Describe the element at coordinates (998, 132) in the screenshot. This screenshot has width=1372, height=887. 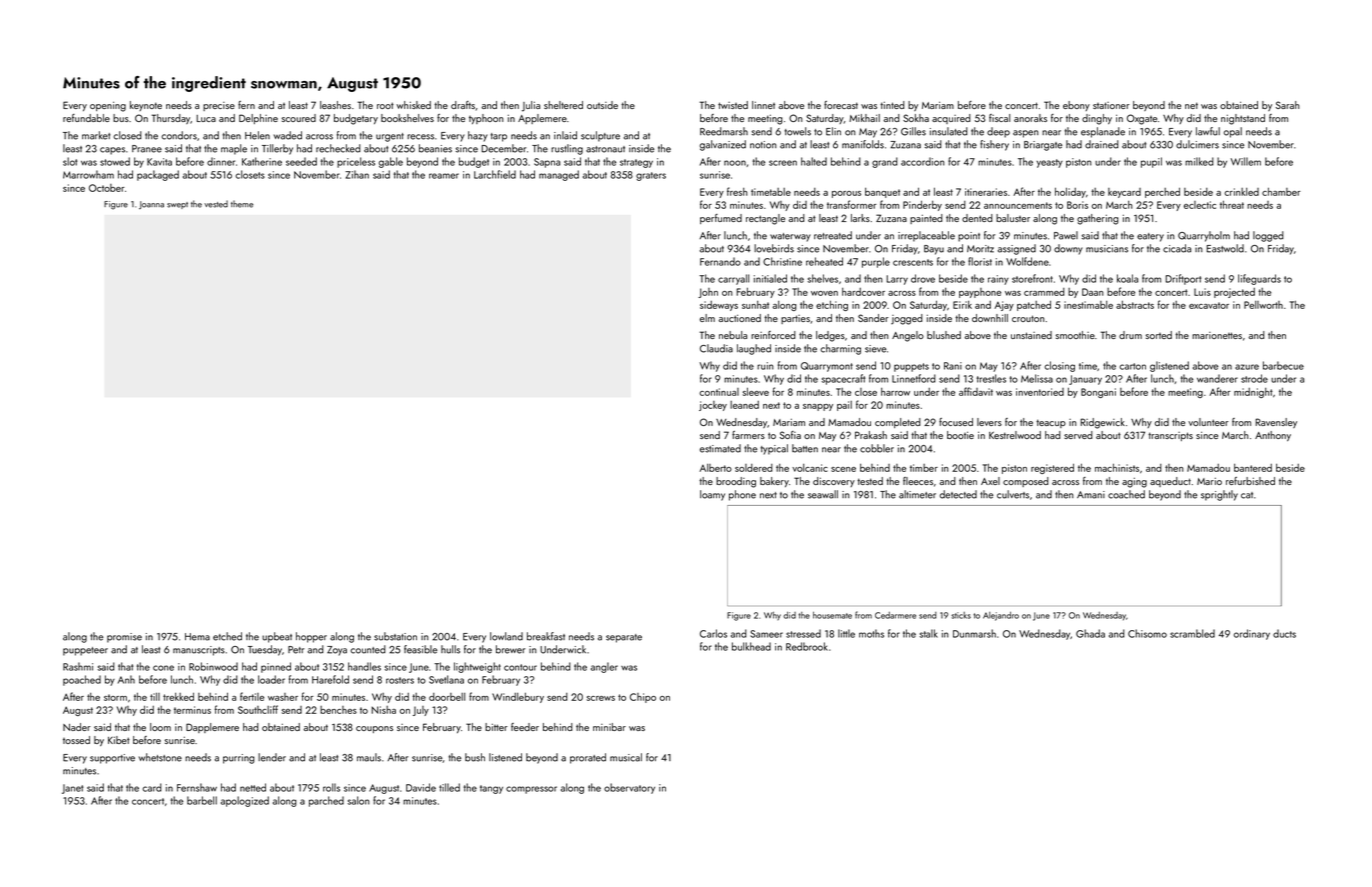
I see `deep` at that location.
